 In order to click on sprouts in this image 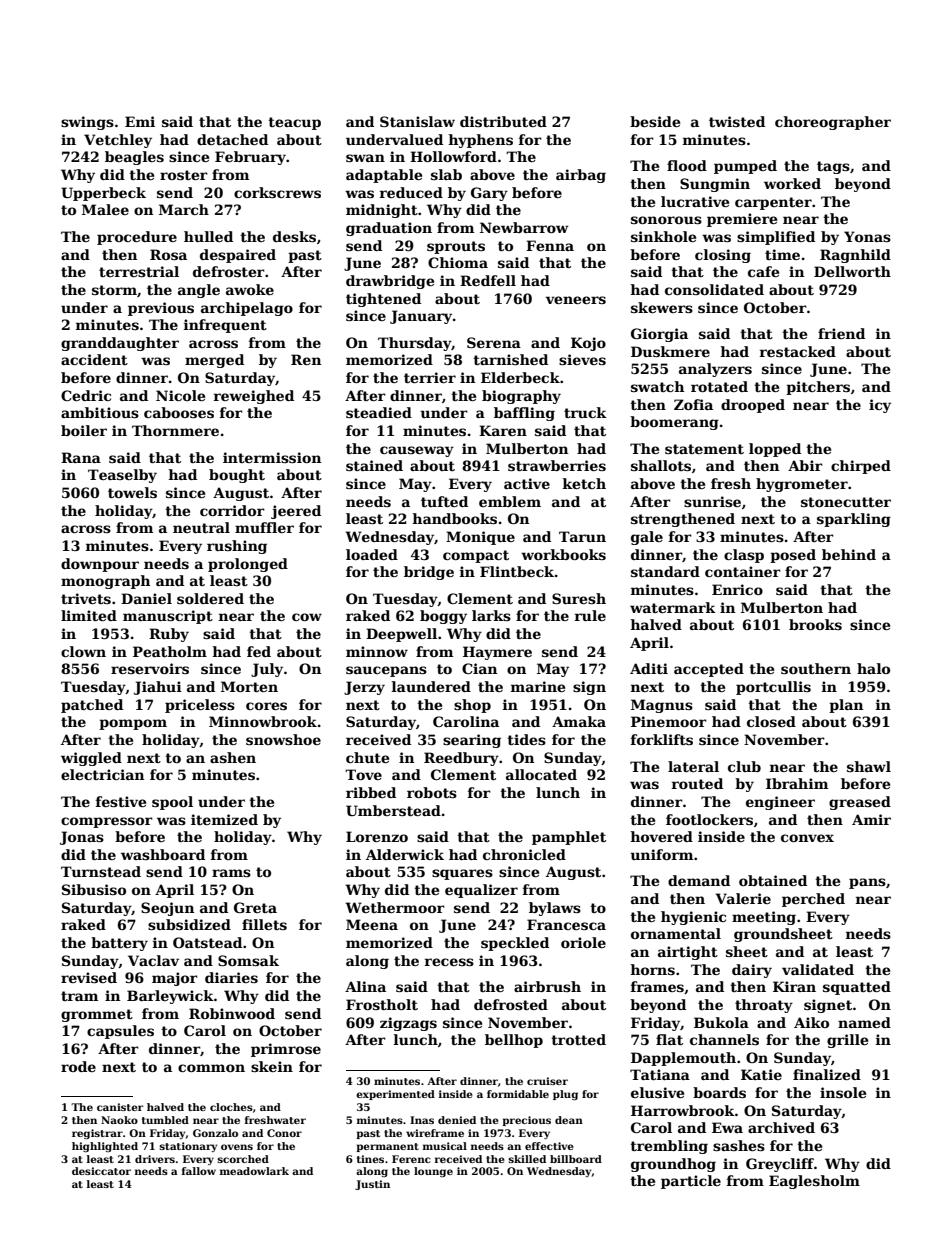, I will do `click(456, 247)`.
